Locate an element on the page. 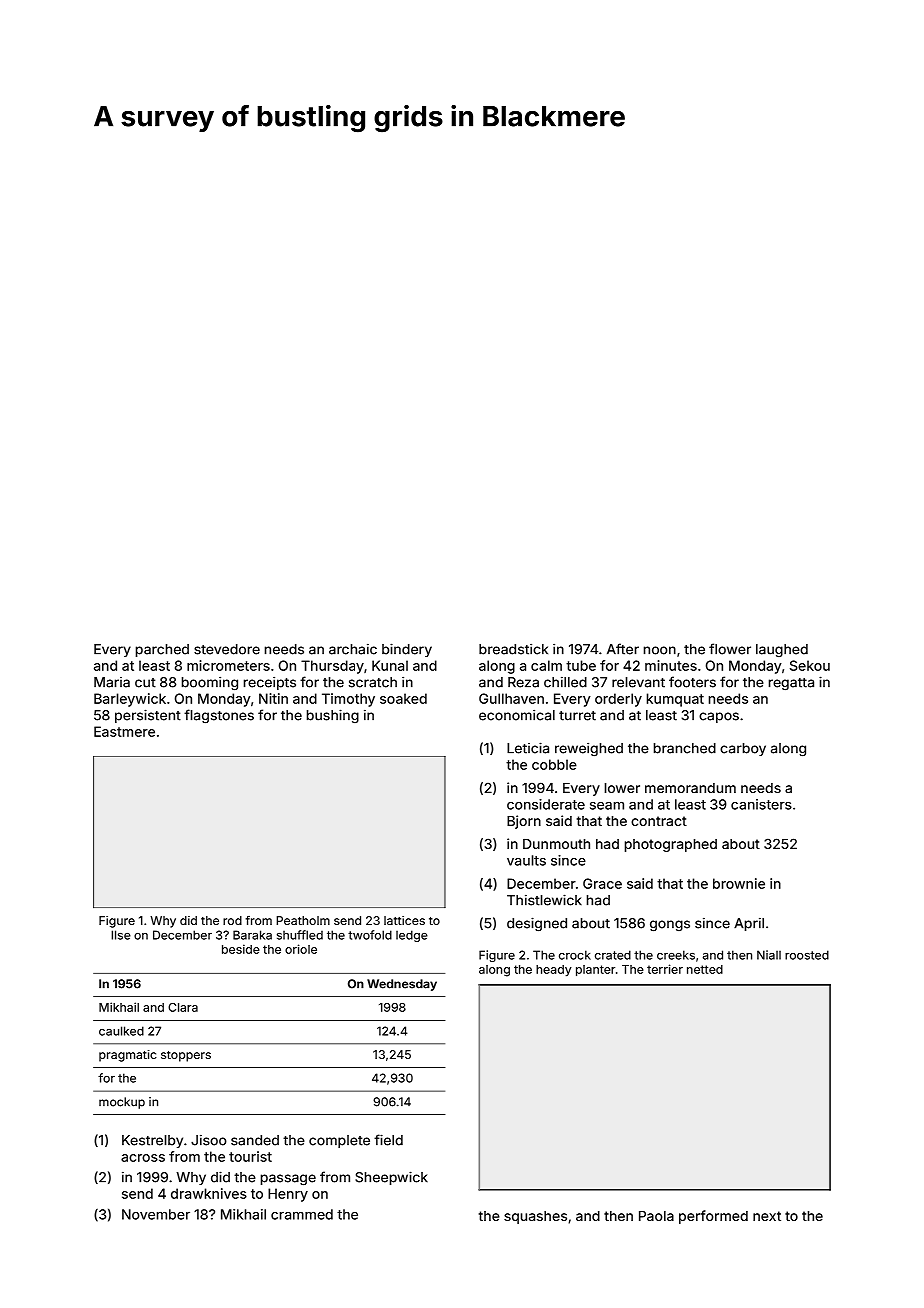 This document has height=1308, width=924. breadstick is located at coordinates (513, 649).
